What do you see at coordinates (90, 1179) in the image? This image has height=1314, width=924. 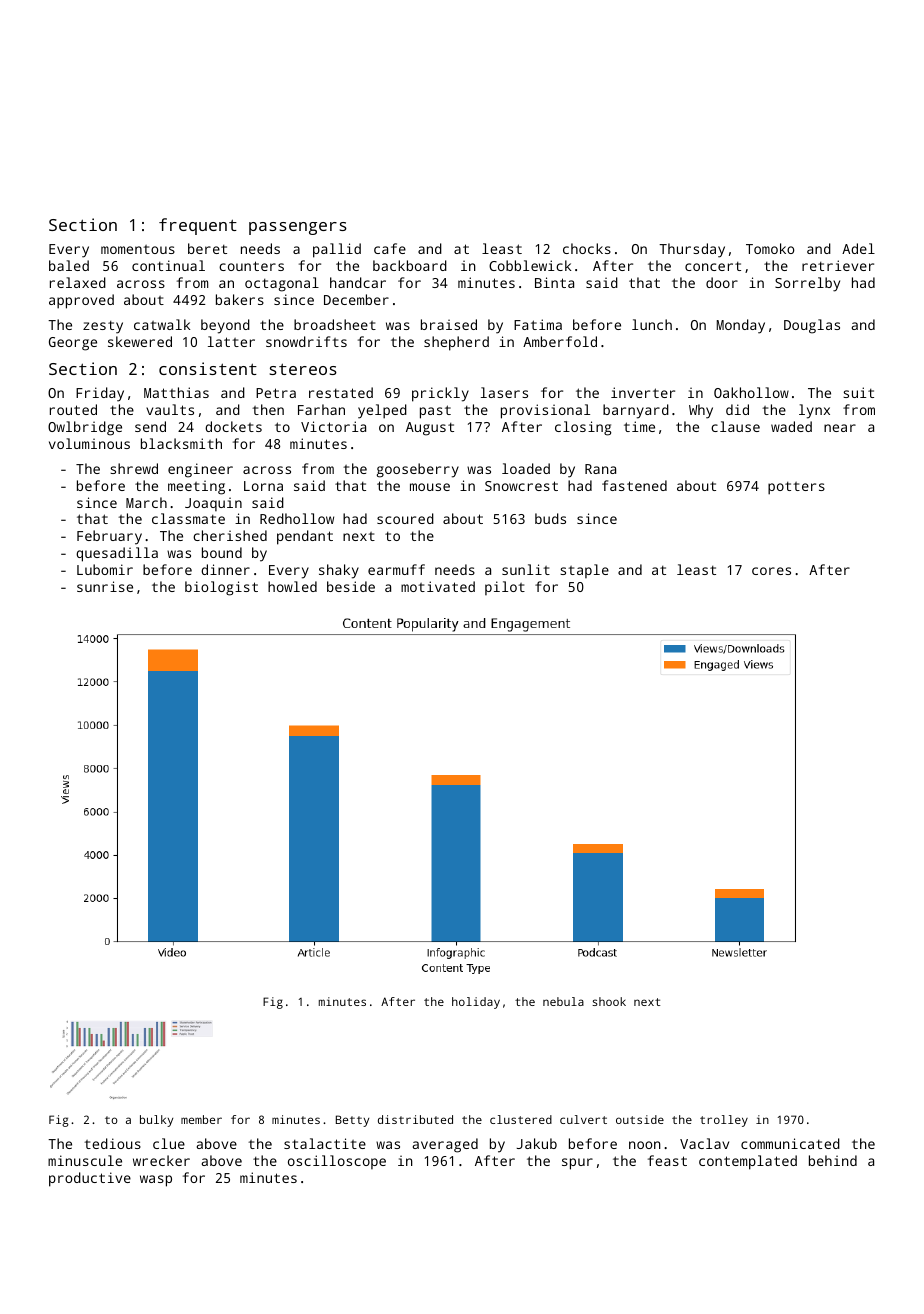 I see `productive` at bounding box center [90, 1179].
